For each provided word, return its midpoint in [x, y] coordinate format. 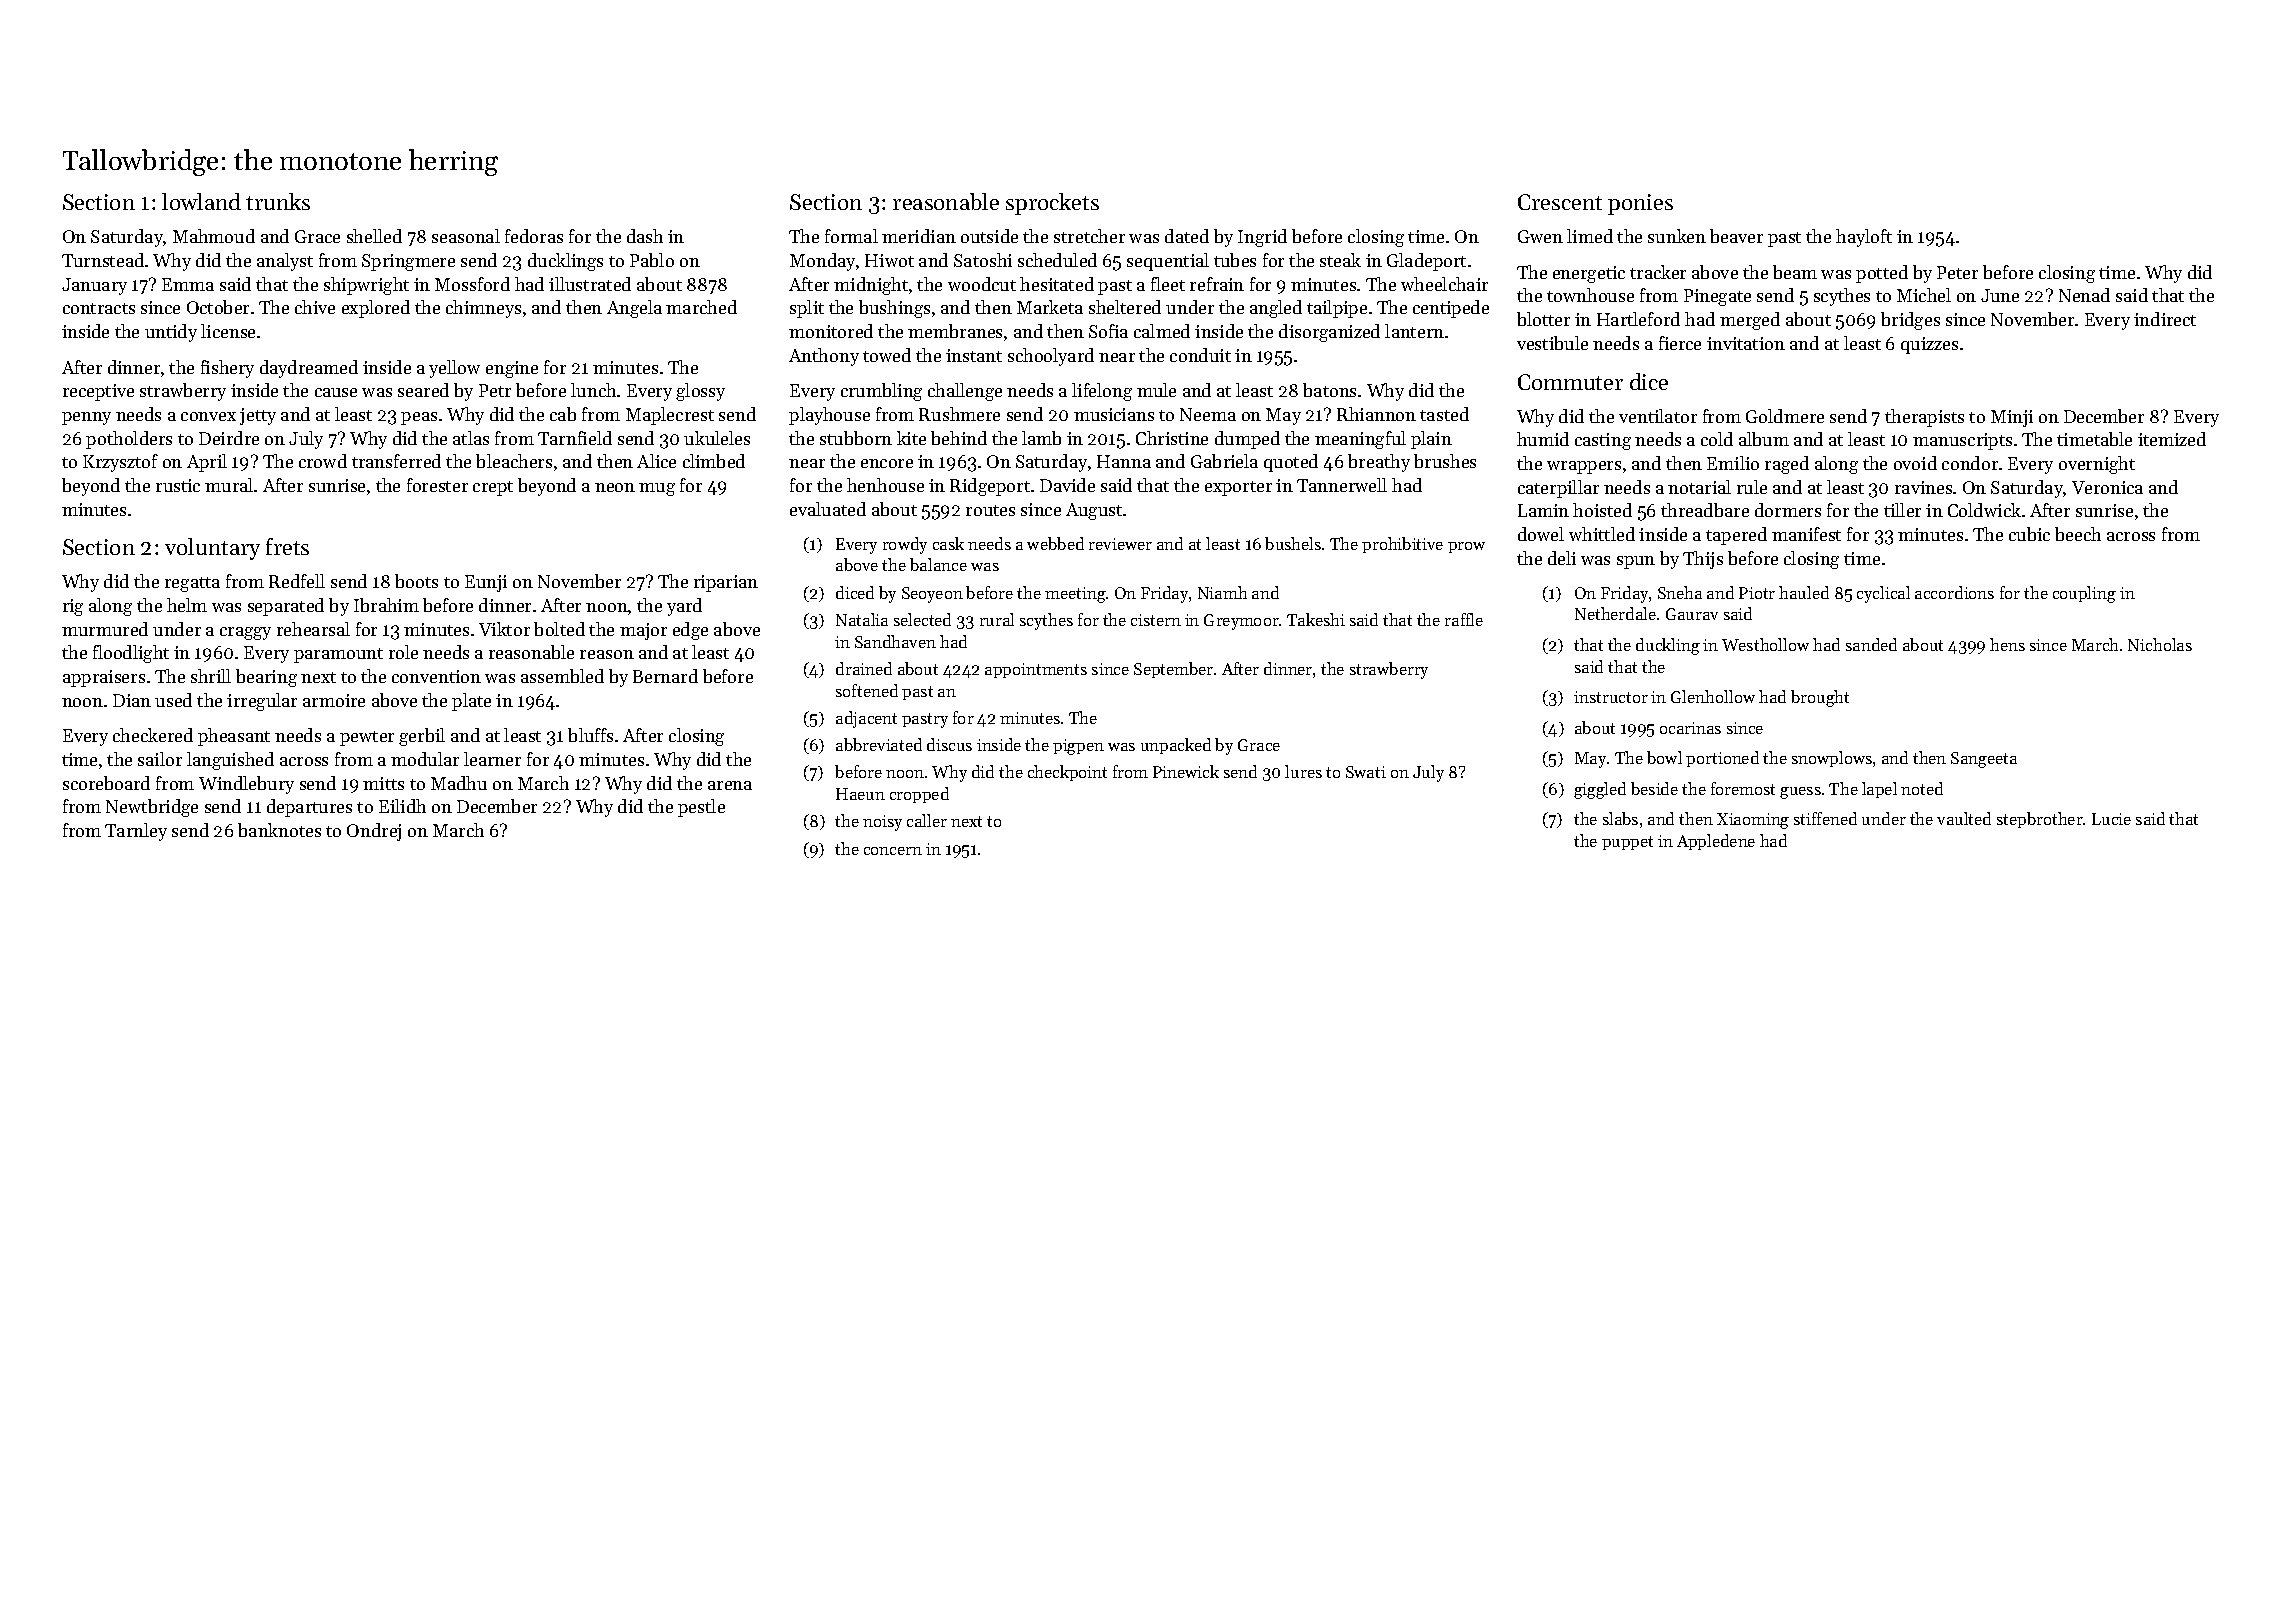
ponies [1640, 204]
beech [2078, 534]
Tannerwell [1342, 485]
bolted [559, 629]
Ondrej [374, 832]
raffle [1464, 619]
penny [86, 418]
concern [893, 851]
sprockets [1052, 204]
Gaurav [1692, 614]
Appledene [1716, 842]
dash [645, 236]
